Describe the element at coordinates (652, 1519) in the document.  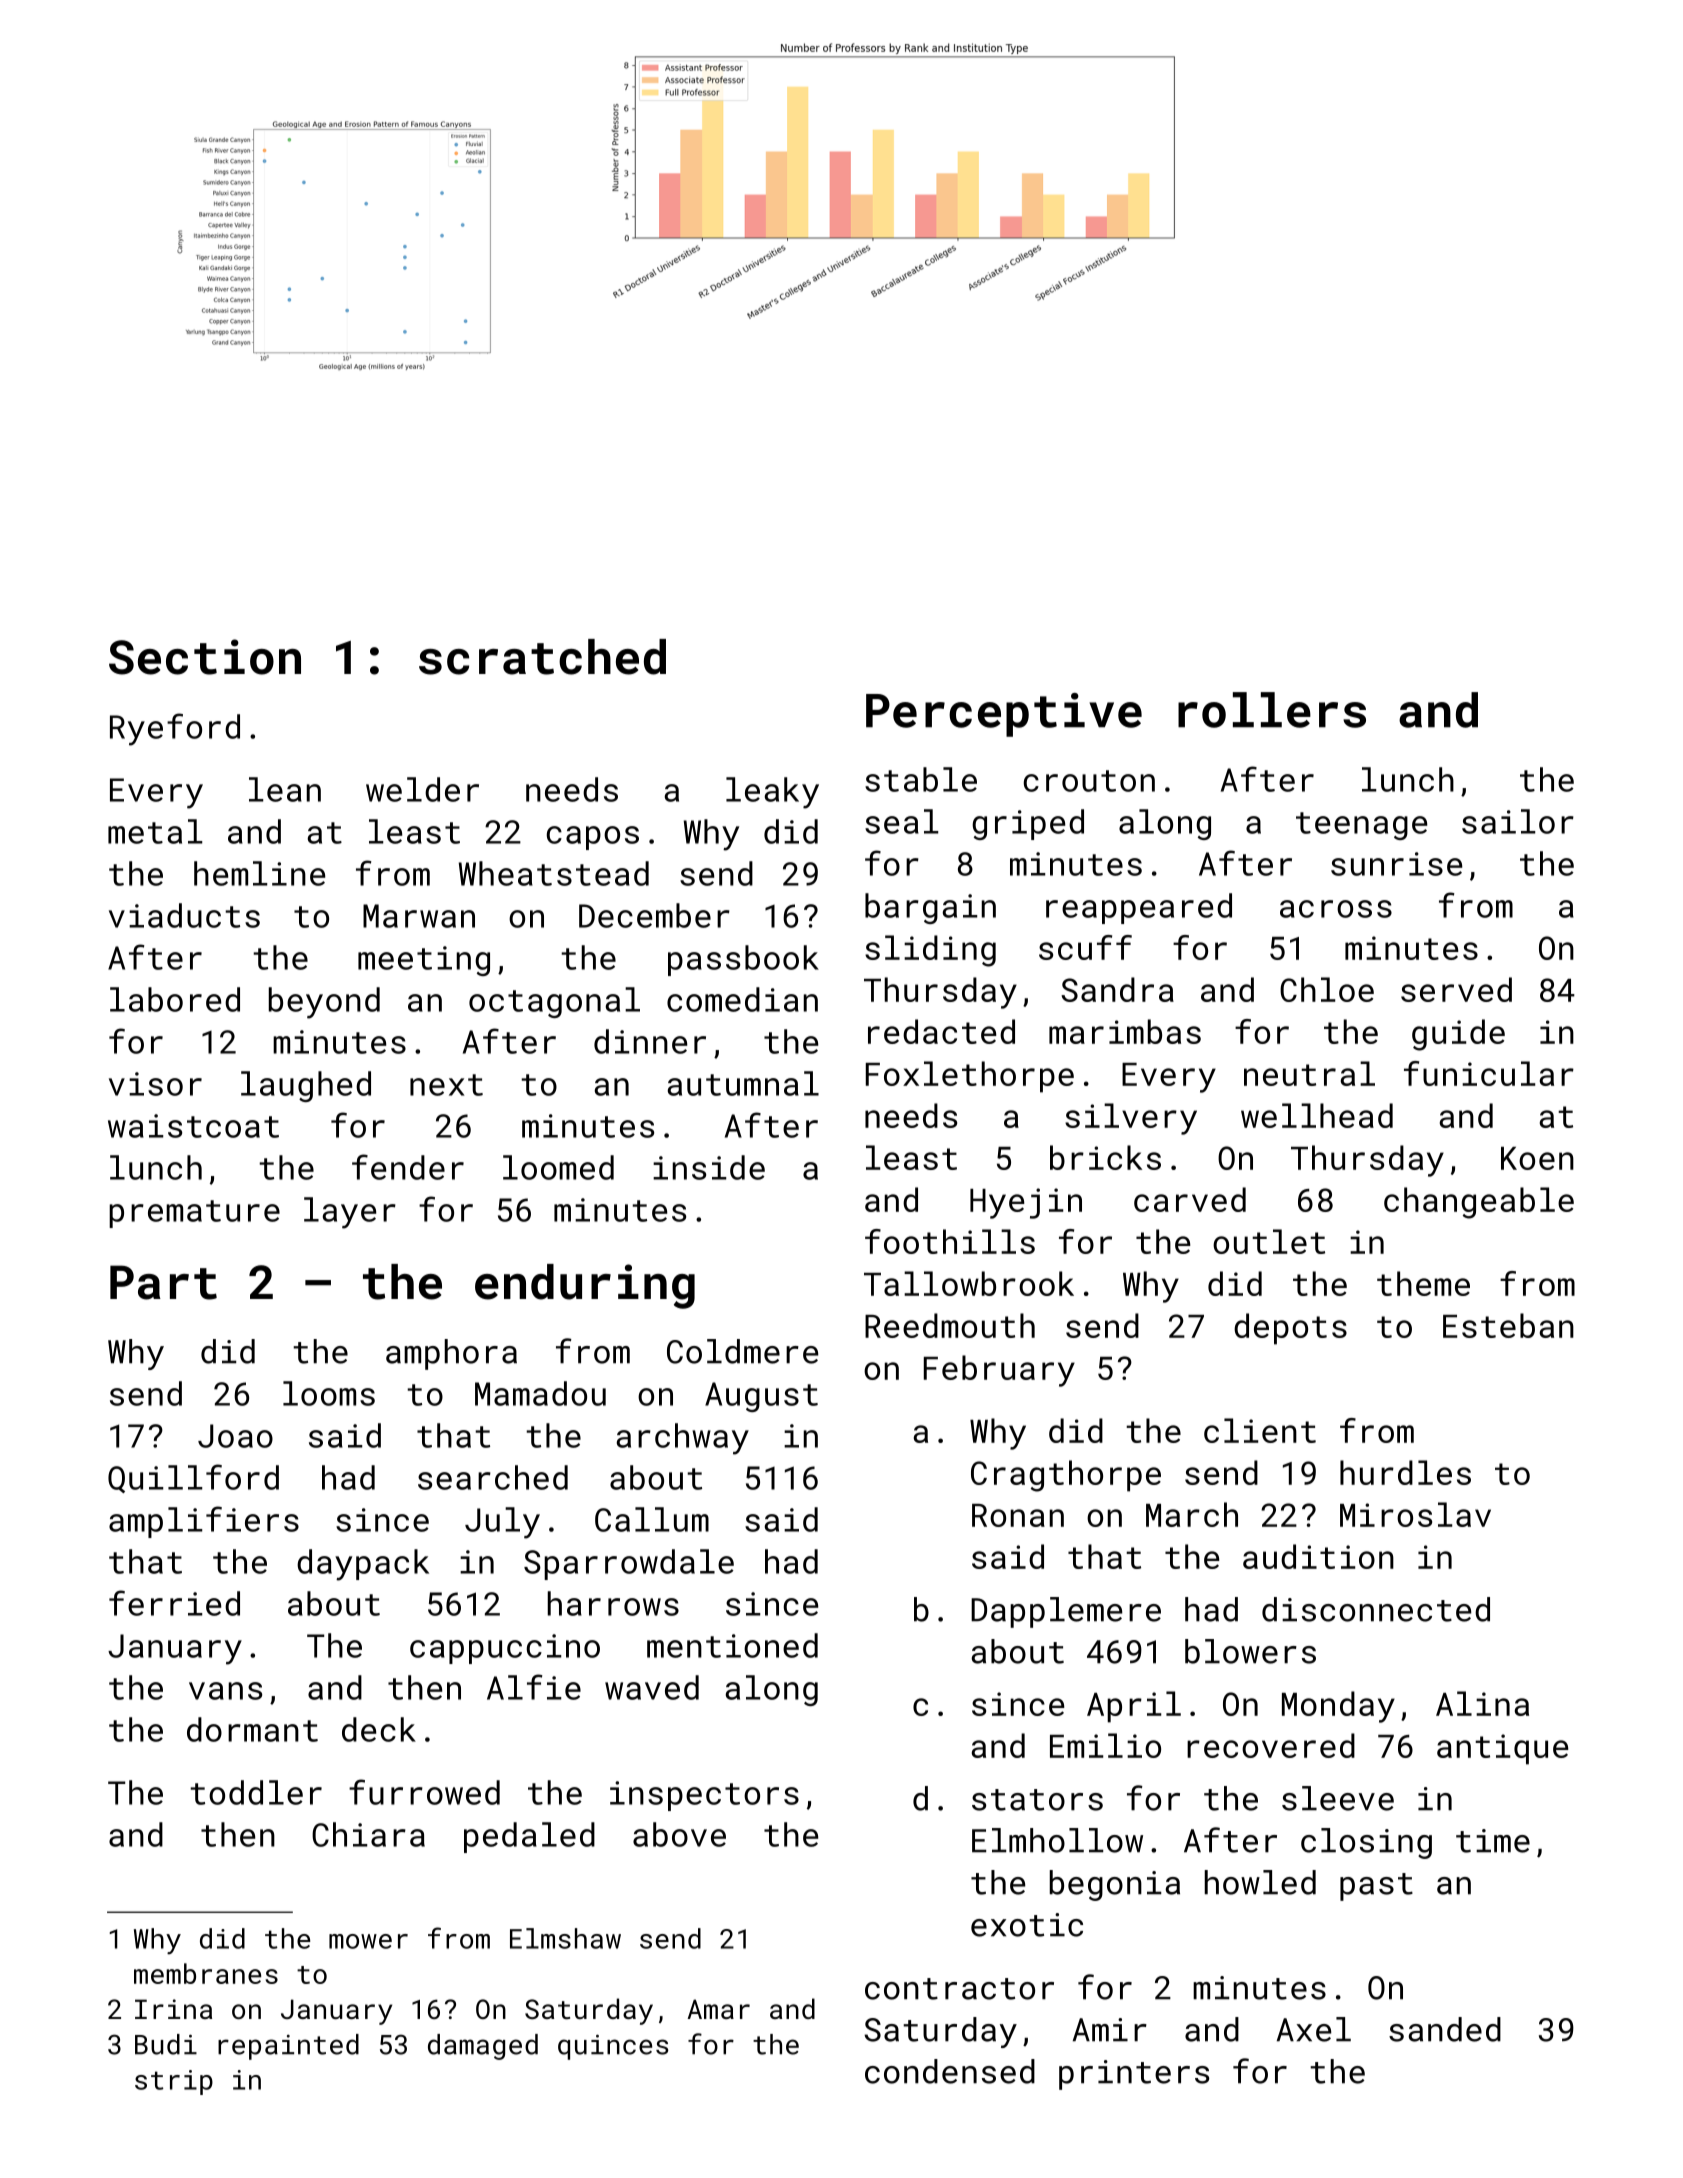
I see `Callum` at that location.
